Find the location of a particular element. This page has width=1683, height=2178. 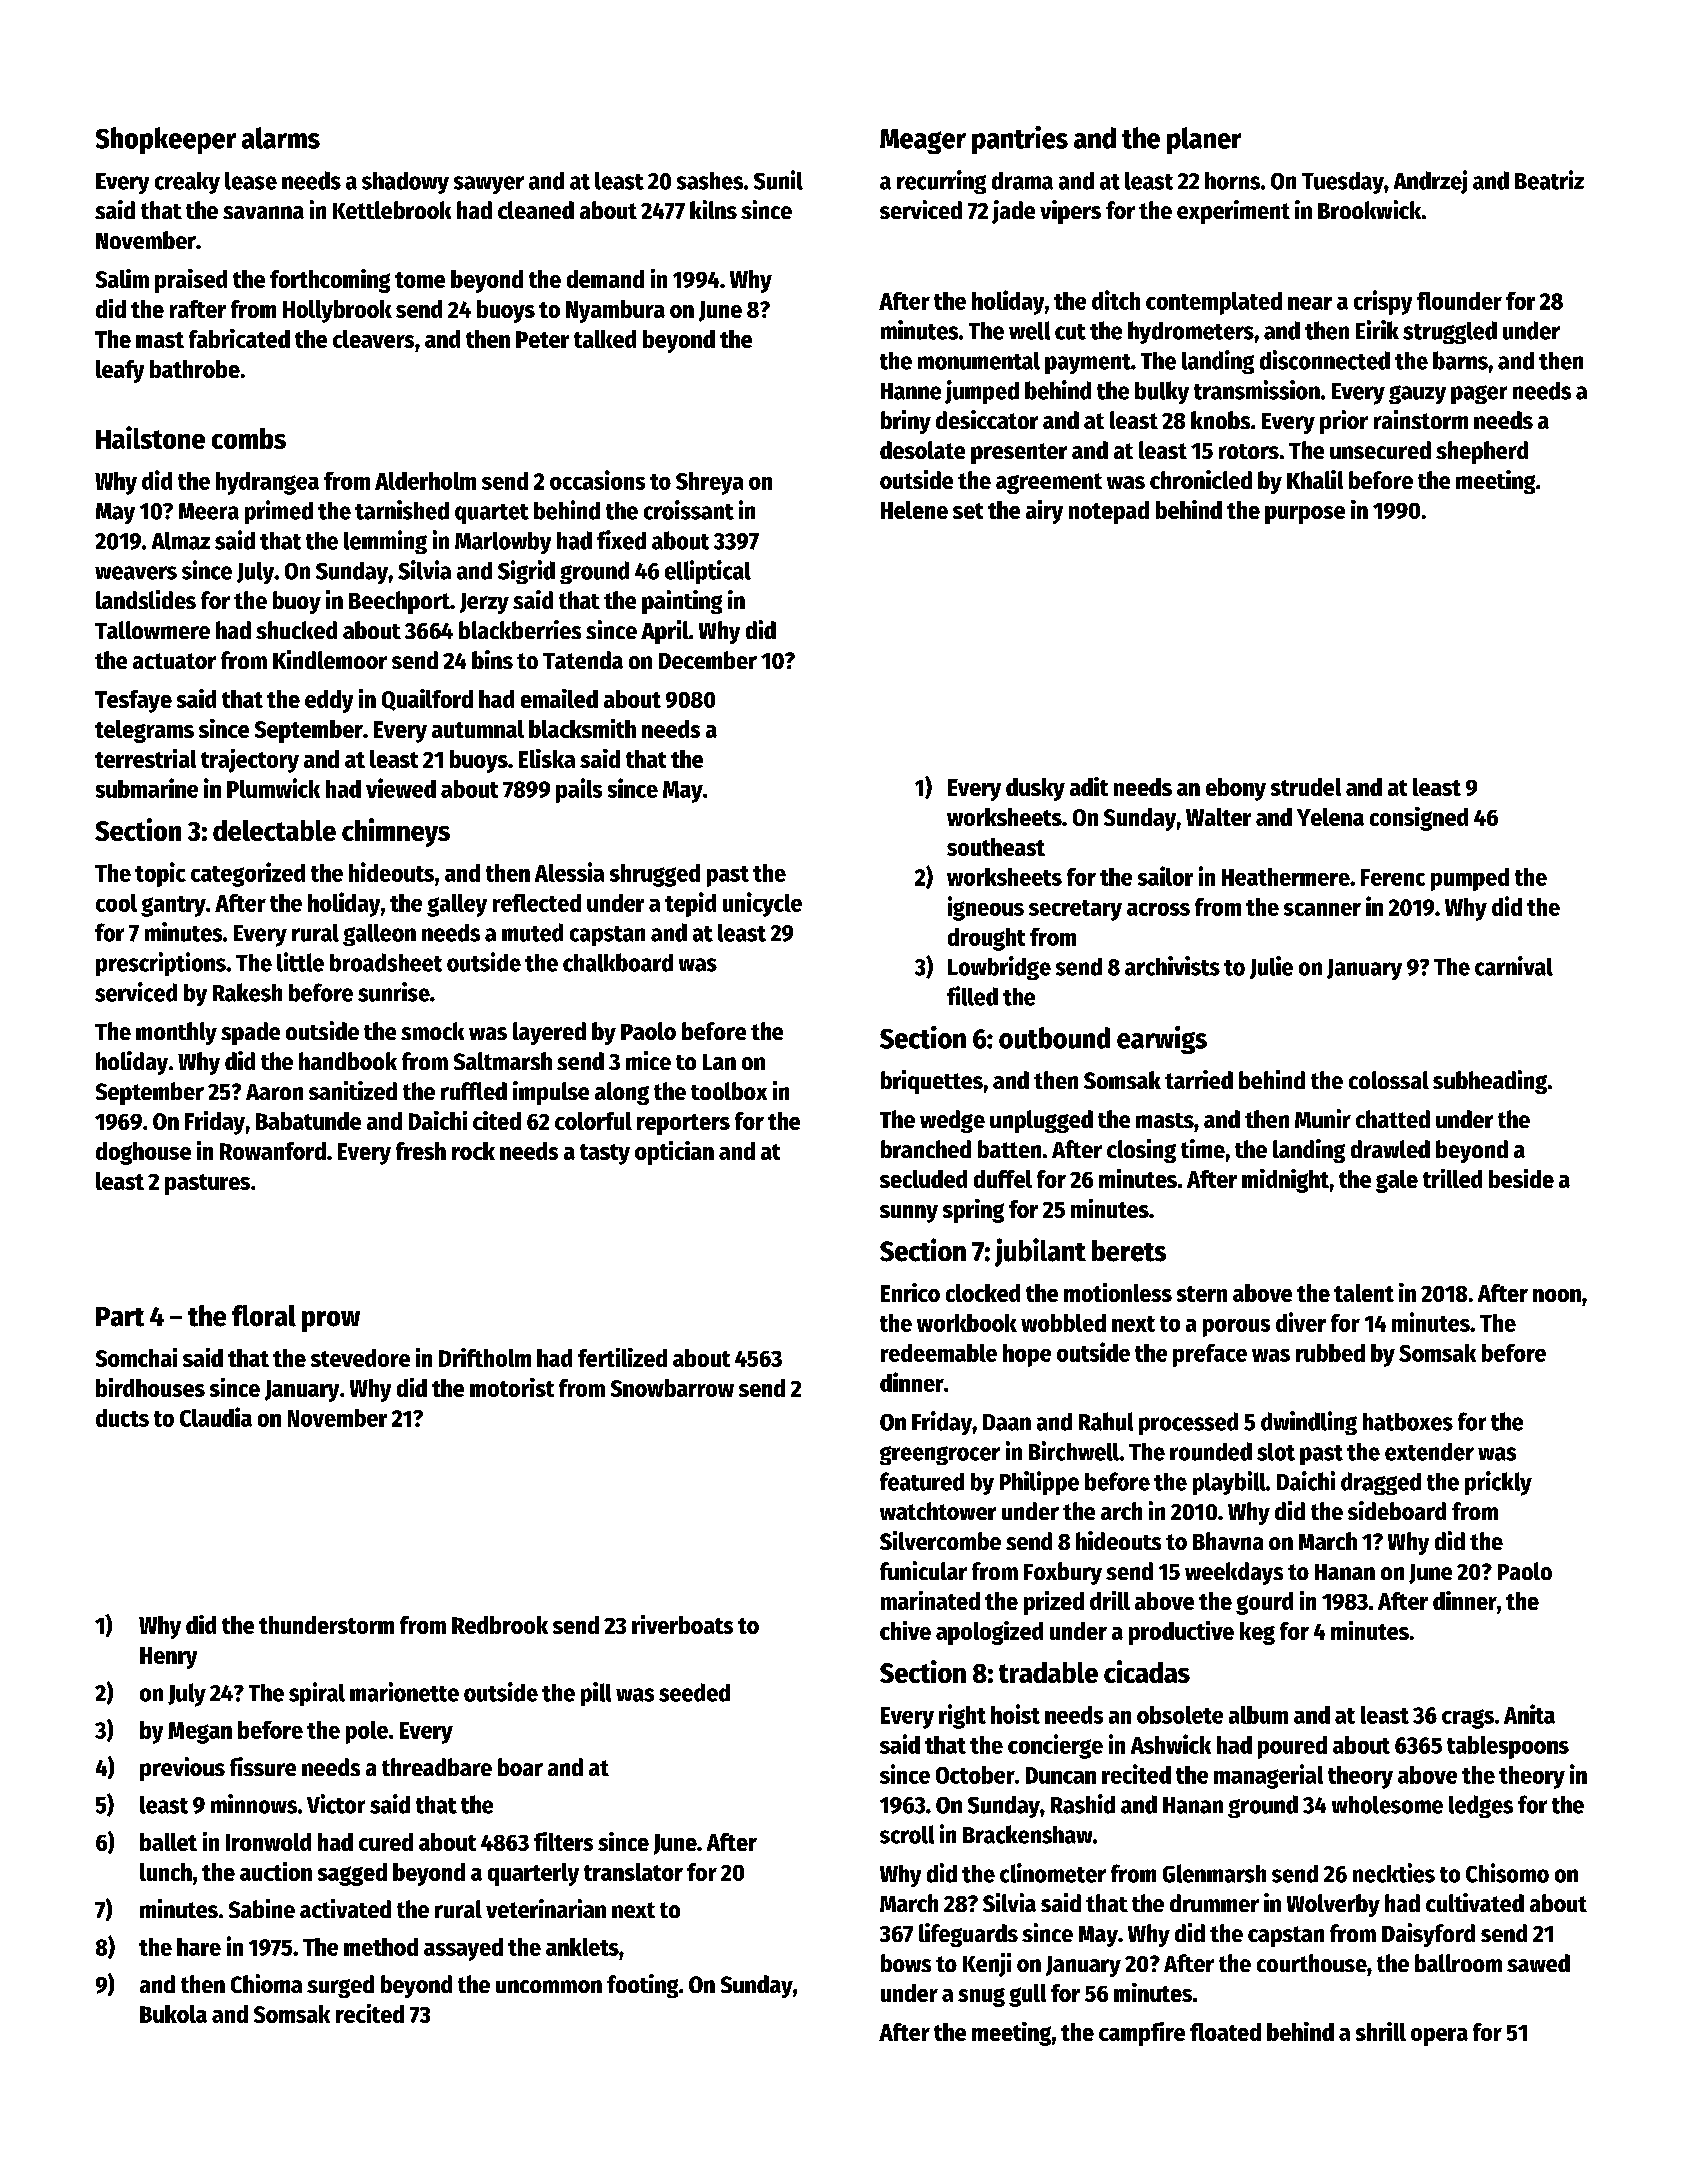

Victor is located at coordinates (336, 1804).
